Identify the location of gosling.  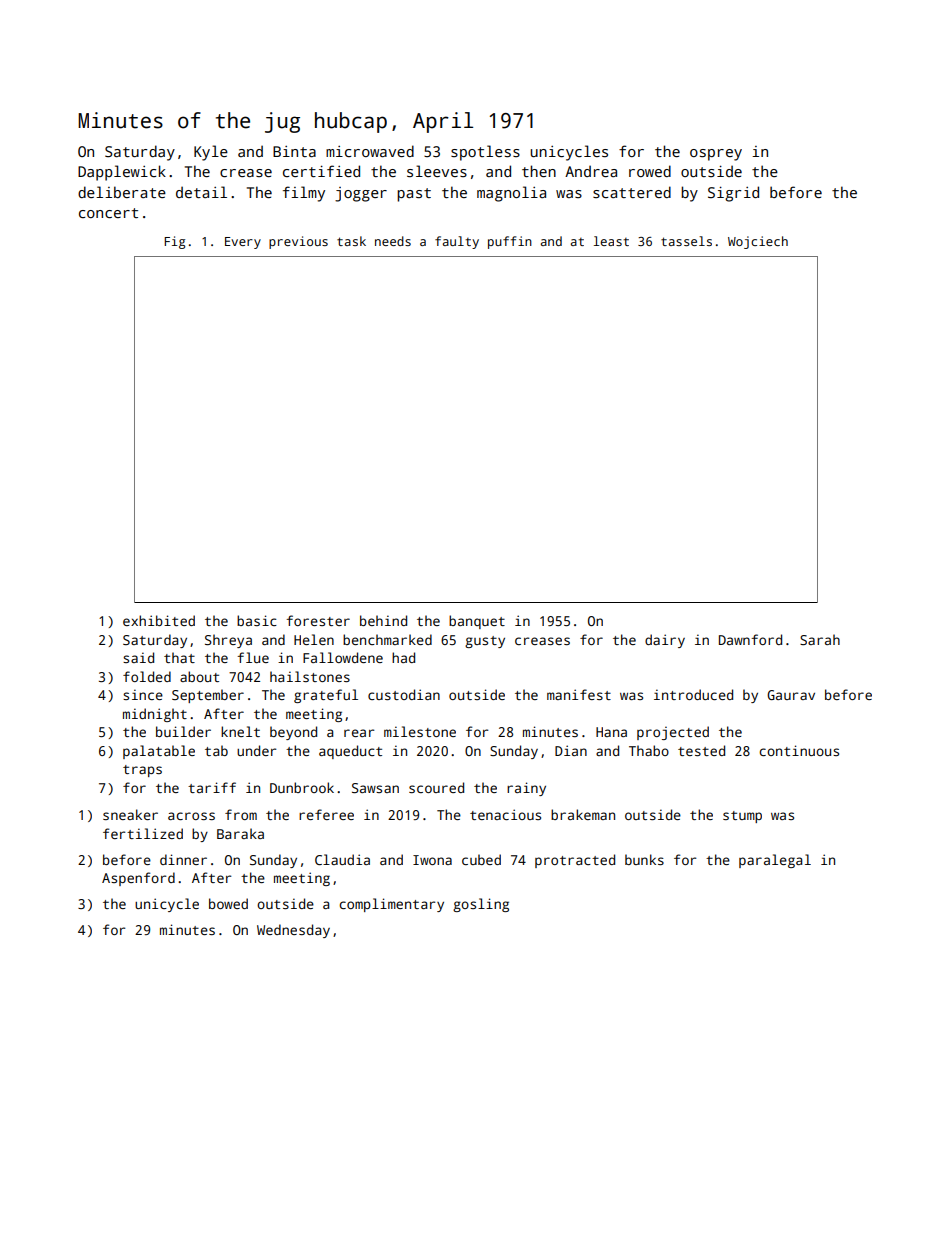
(481, 905).
